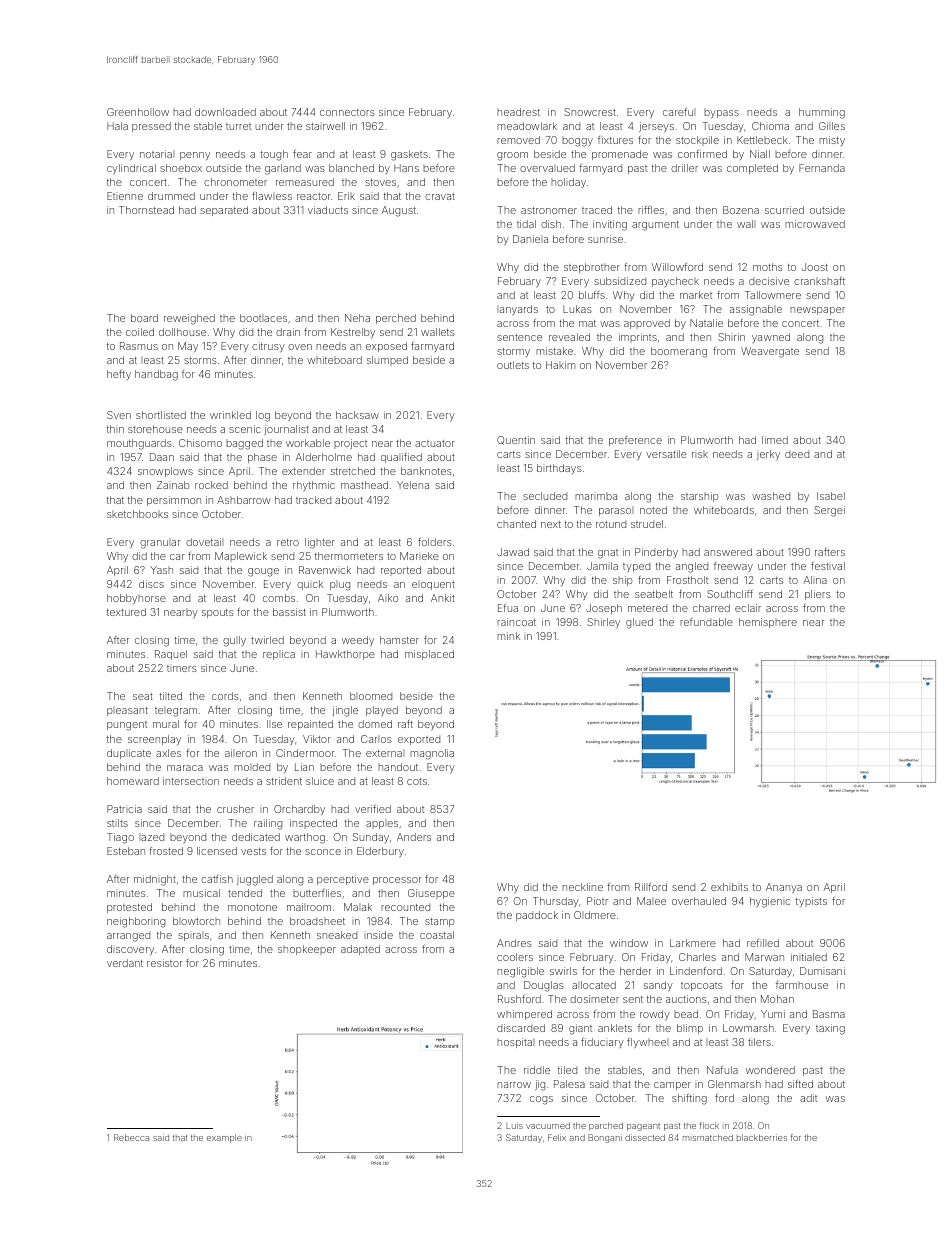 This page has width=952, height=1233. I want to click on connectors, so click(347, 112).
